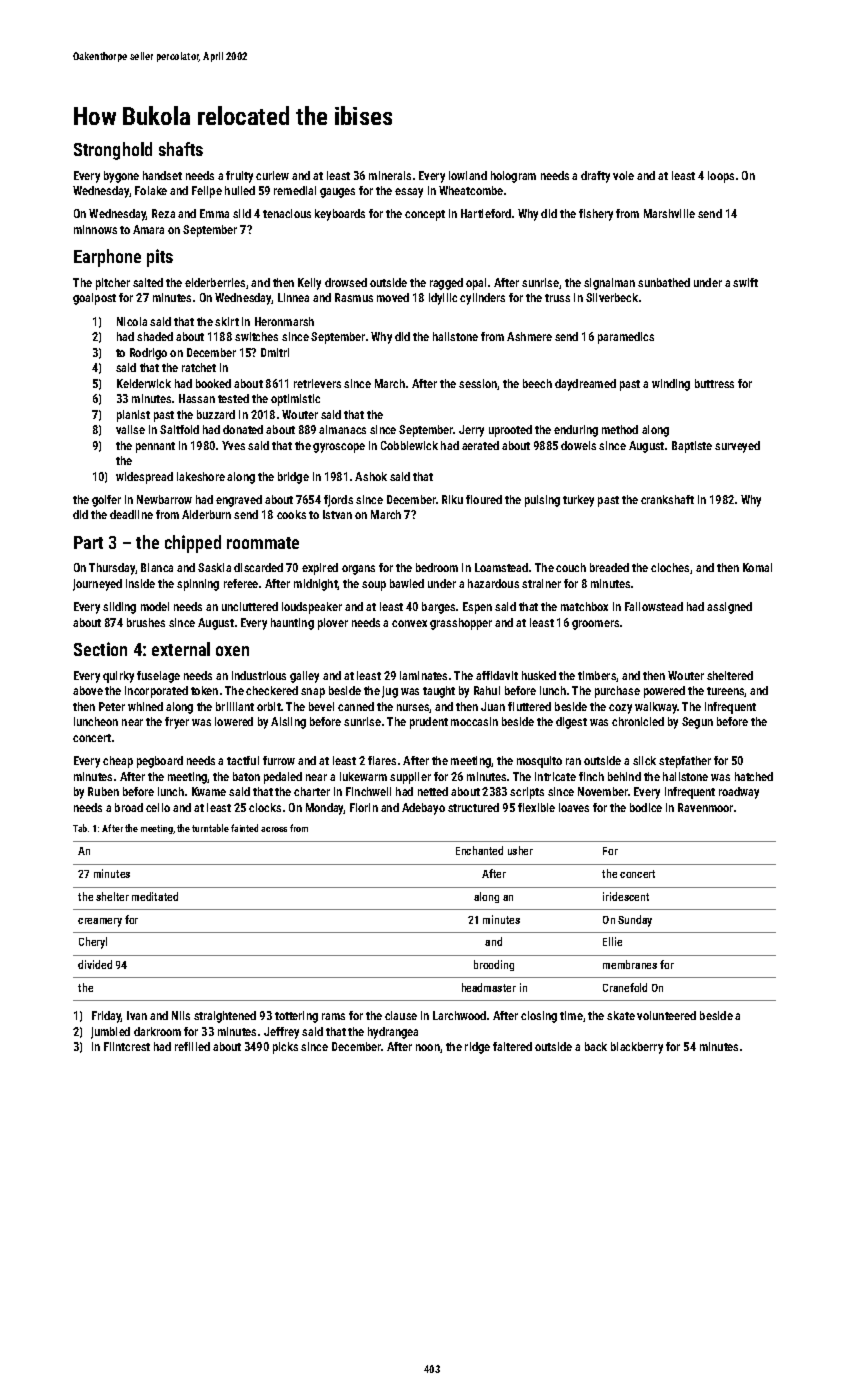 The image size is (849, 1400). What do you see at coordinates (479, 850) in the image?
I see `Enchanted` at bounding box center [479, 850].
